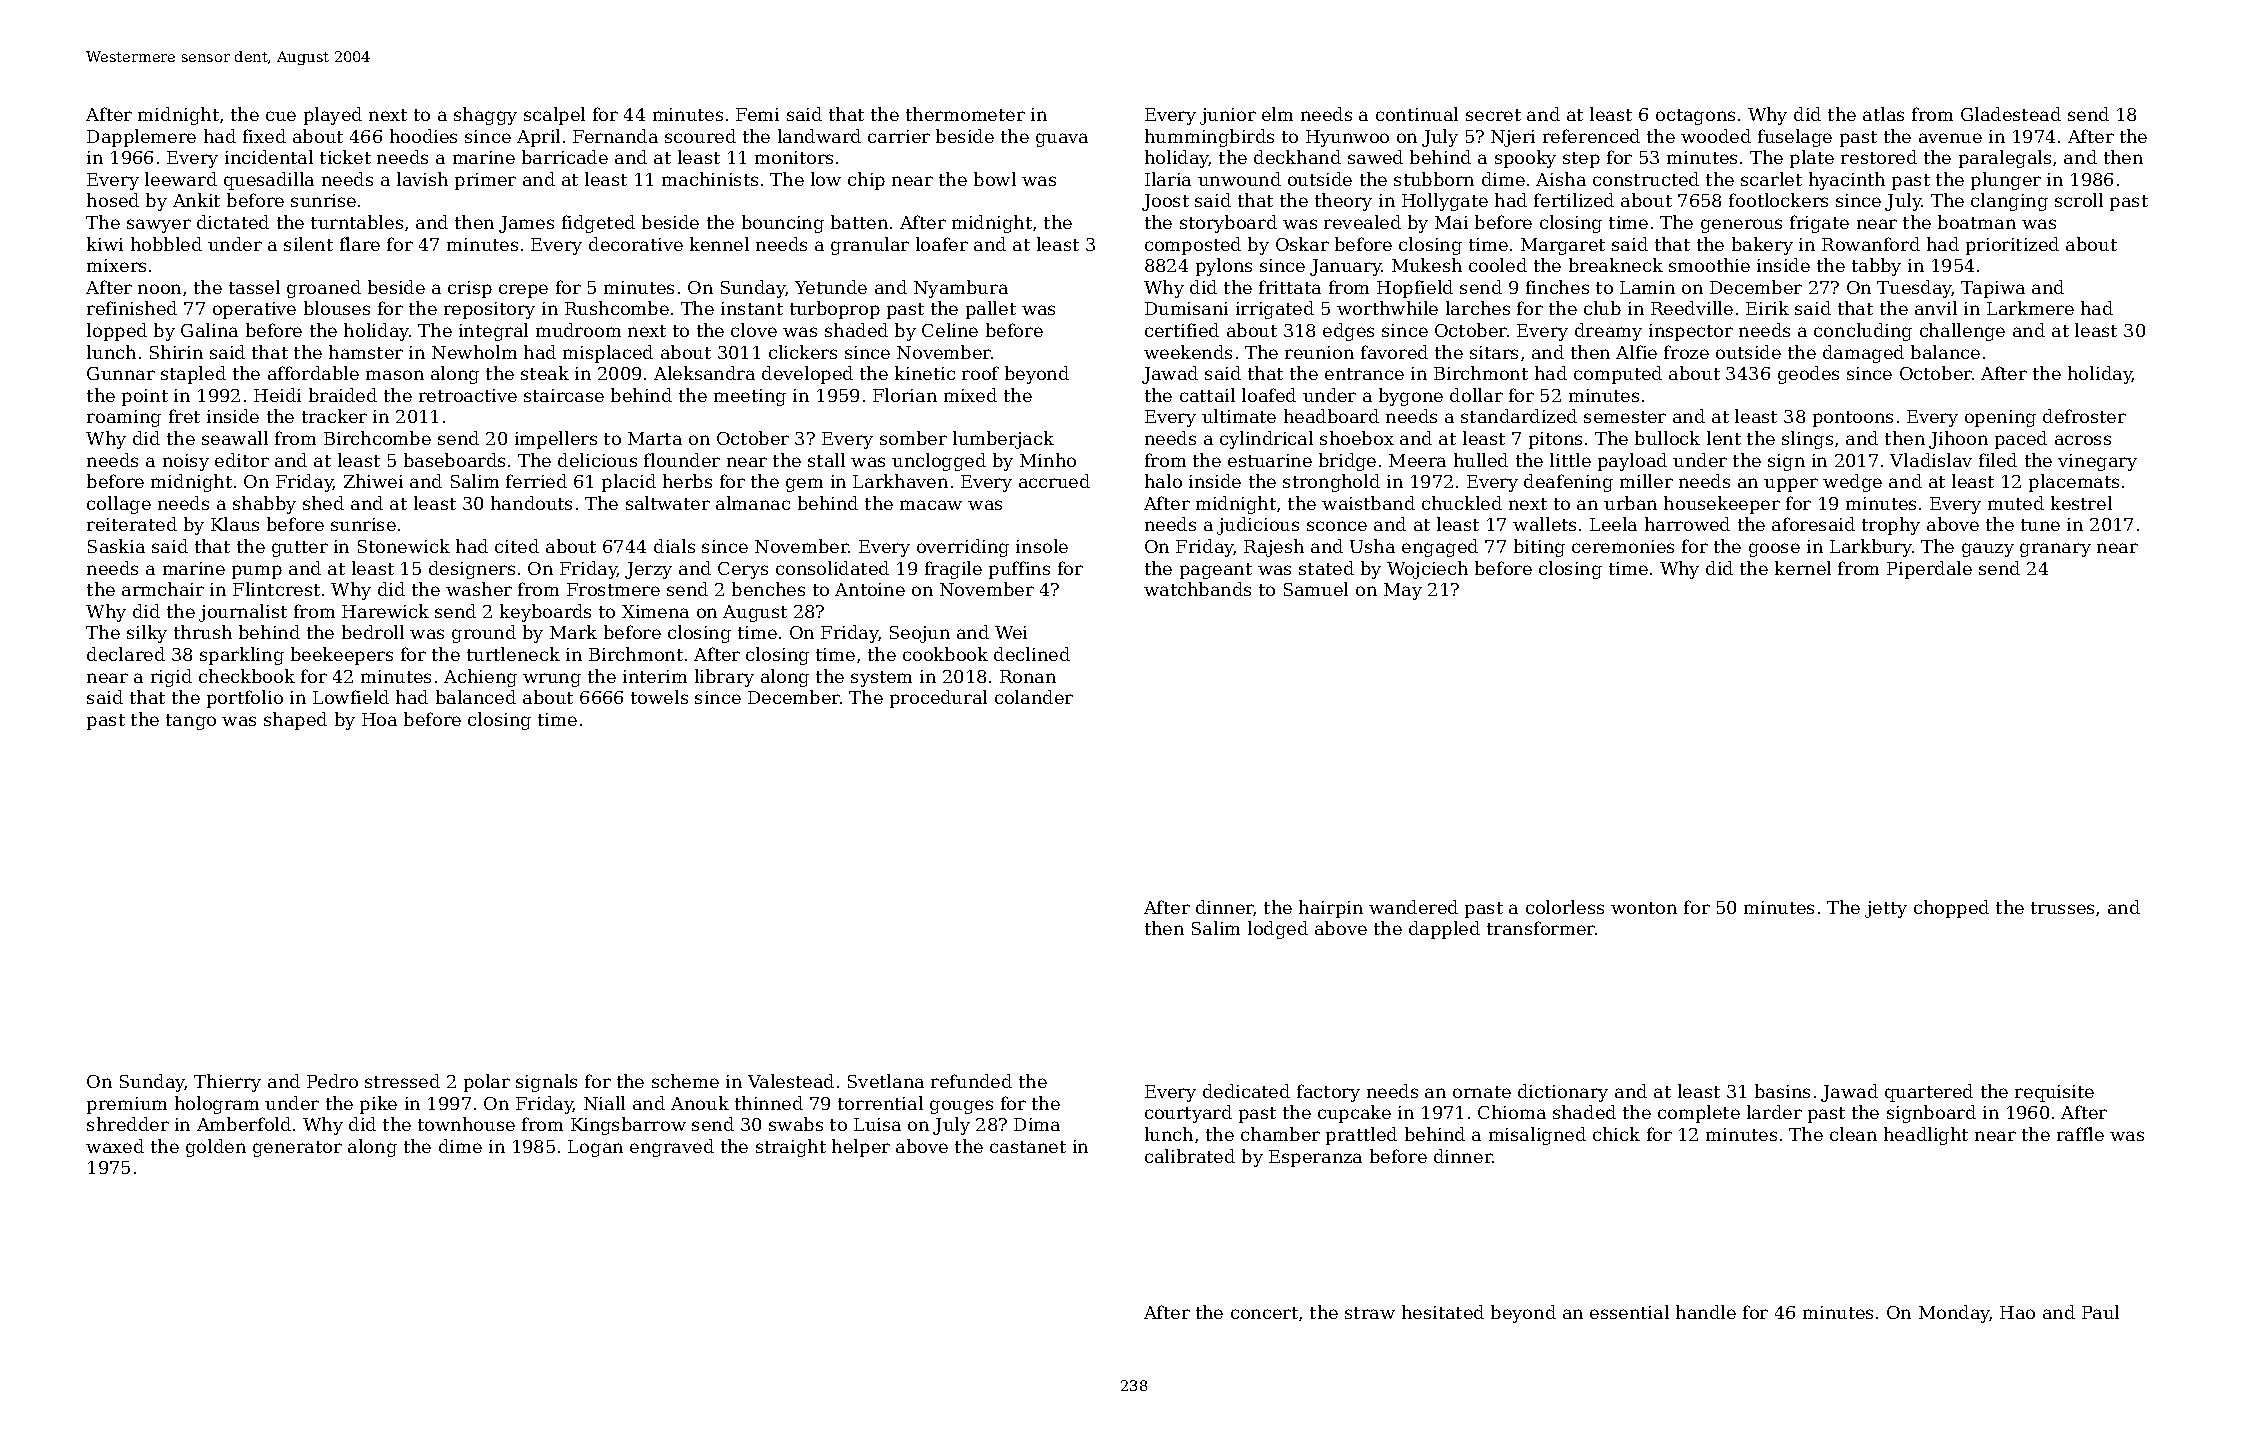  Describe the element at coordinates (1062, 140) in the screenshot. I see `guava` at that location.
